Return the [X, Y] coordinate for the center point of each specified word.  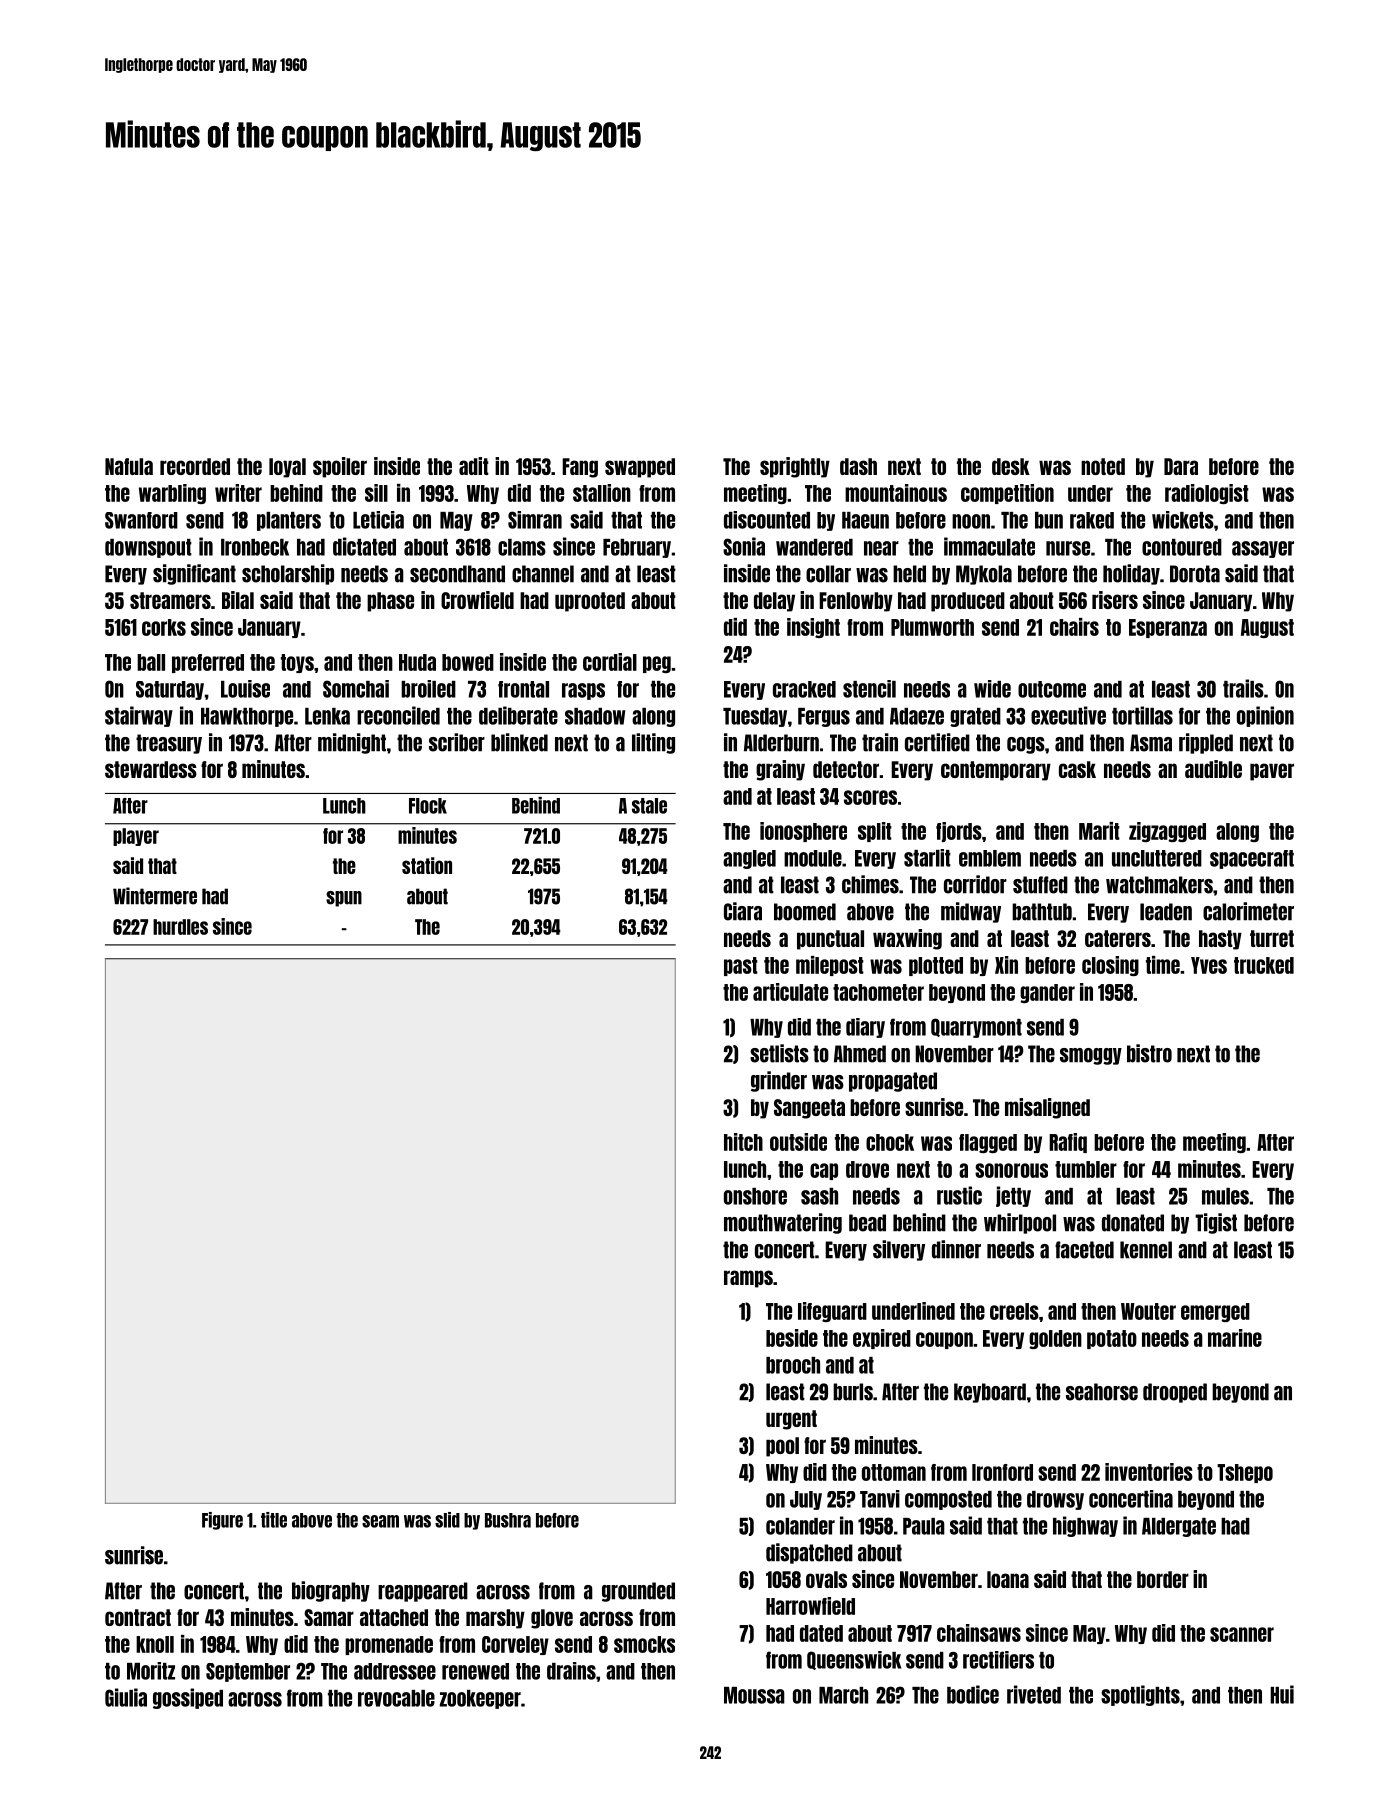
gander [1047, 993]
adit [474, 466]
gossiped [188, 1698]
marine [1235, 1338]
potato [1112, 1339]
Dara [1181, 466]
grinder [779, 1081]
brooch [793, 1365]
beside [792, 1338]
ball [151, 662]
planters [289, 521]
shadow [595, 716]
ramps [748, 1279]
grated [975, 717]
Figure [222, 1521]
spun [344, 899]
